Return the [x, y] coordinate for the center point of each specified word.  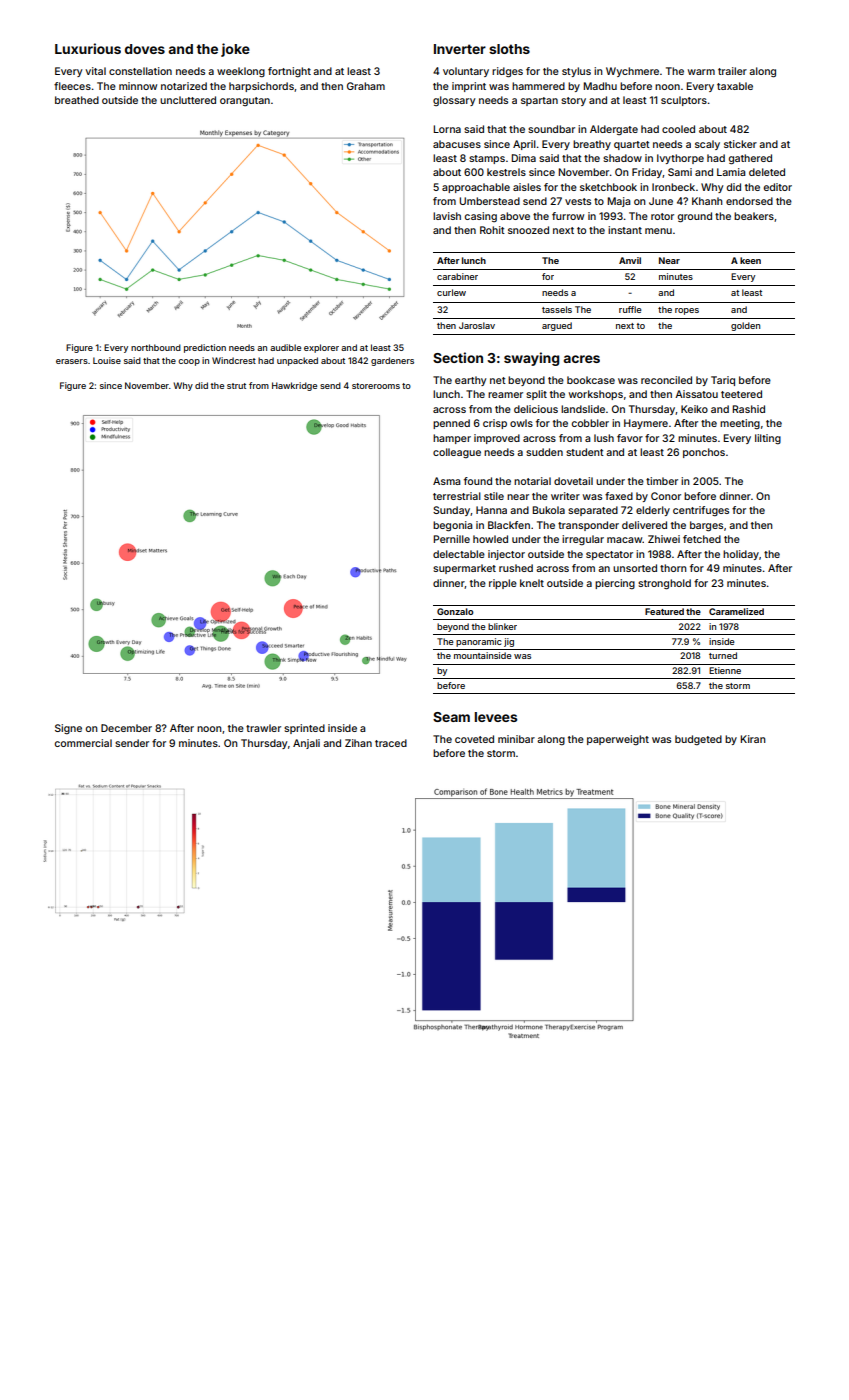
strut [236, 386]
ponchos [704, 453]
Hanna [491, 510]
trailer [732, 71]
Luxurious [88, 48]
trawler [263, 728]
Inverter [460, 49]
